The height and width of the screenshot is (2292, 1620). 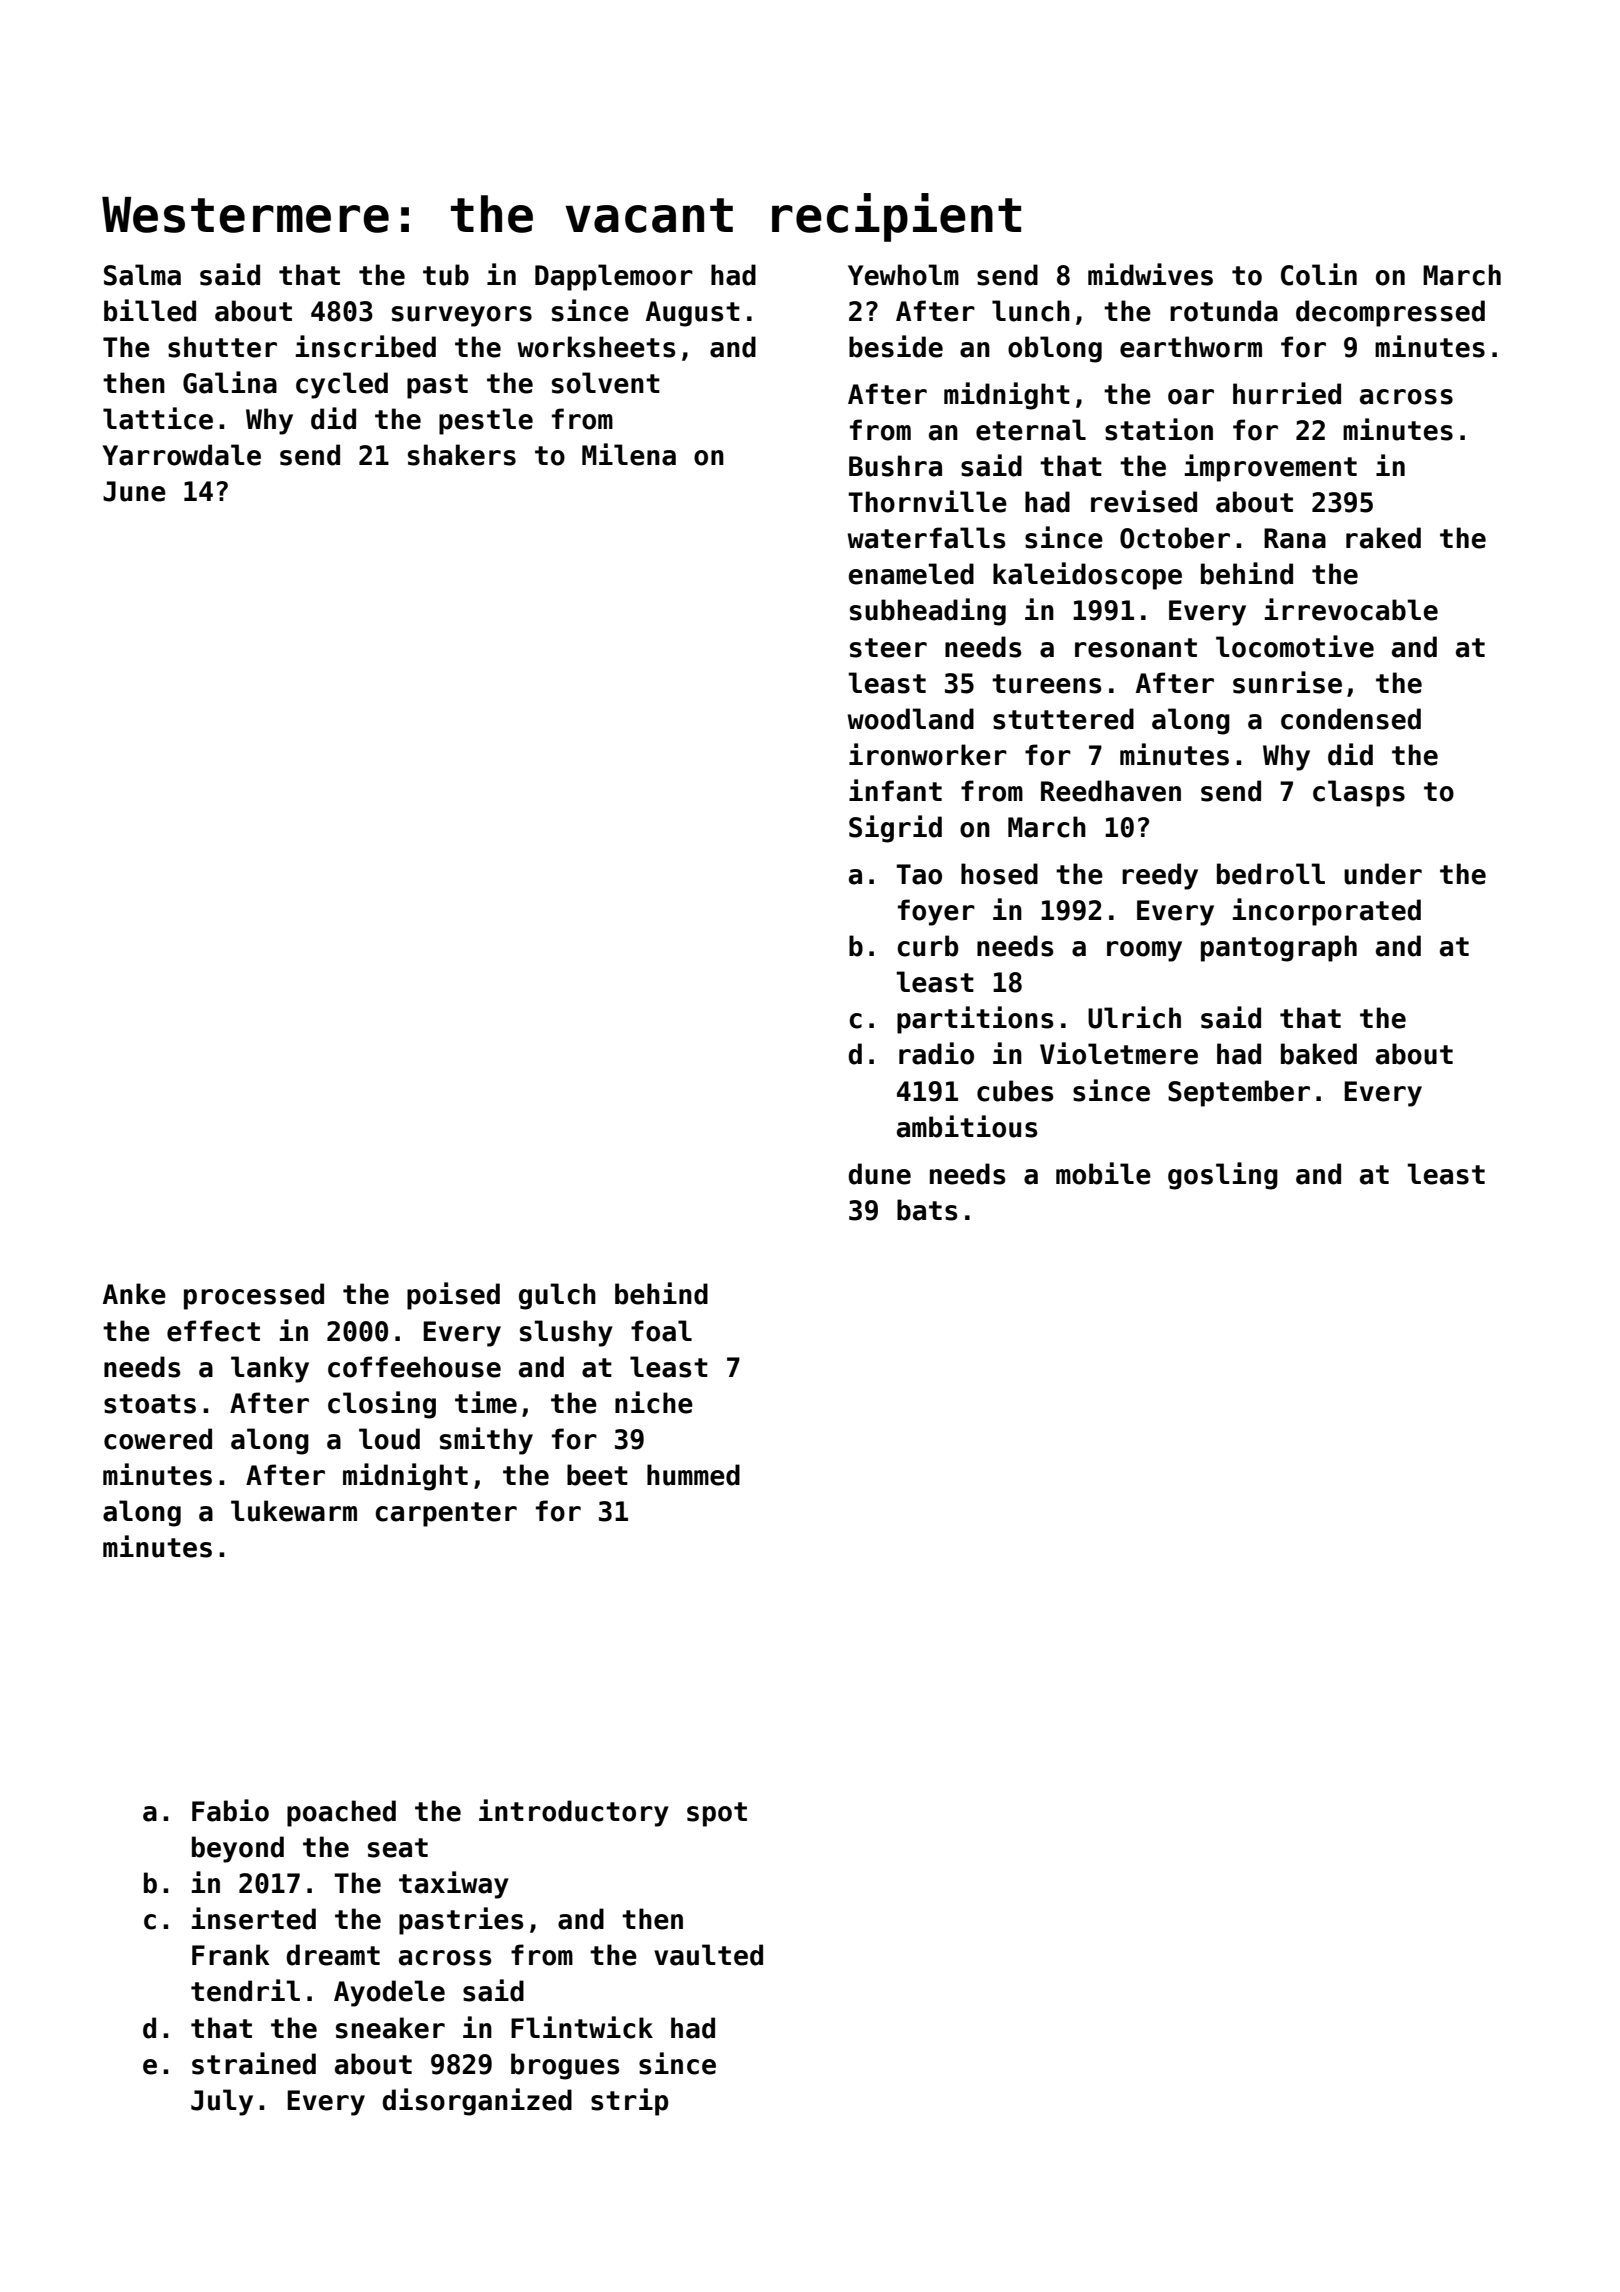 I want to click on condensed, so click(x=1351, y=719).
